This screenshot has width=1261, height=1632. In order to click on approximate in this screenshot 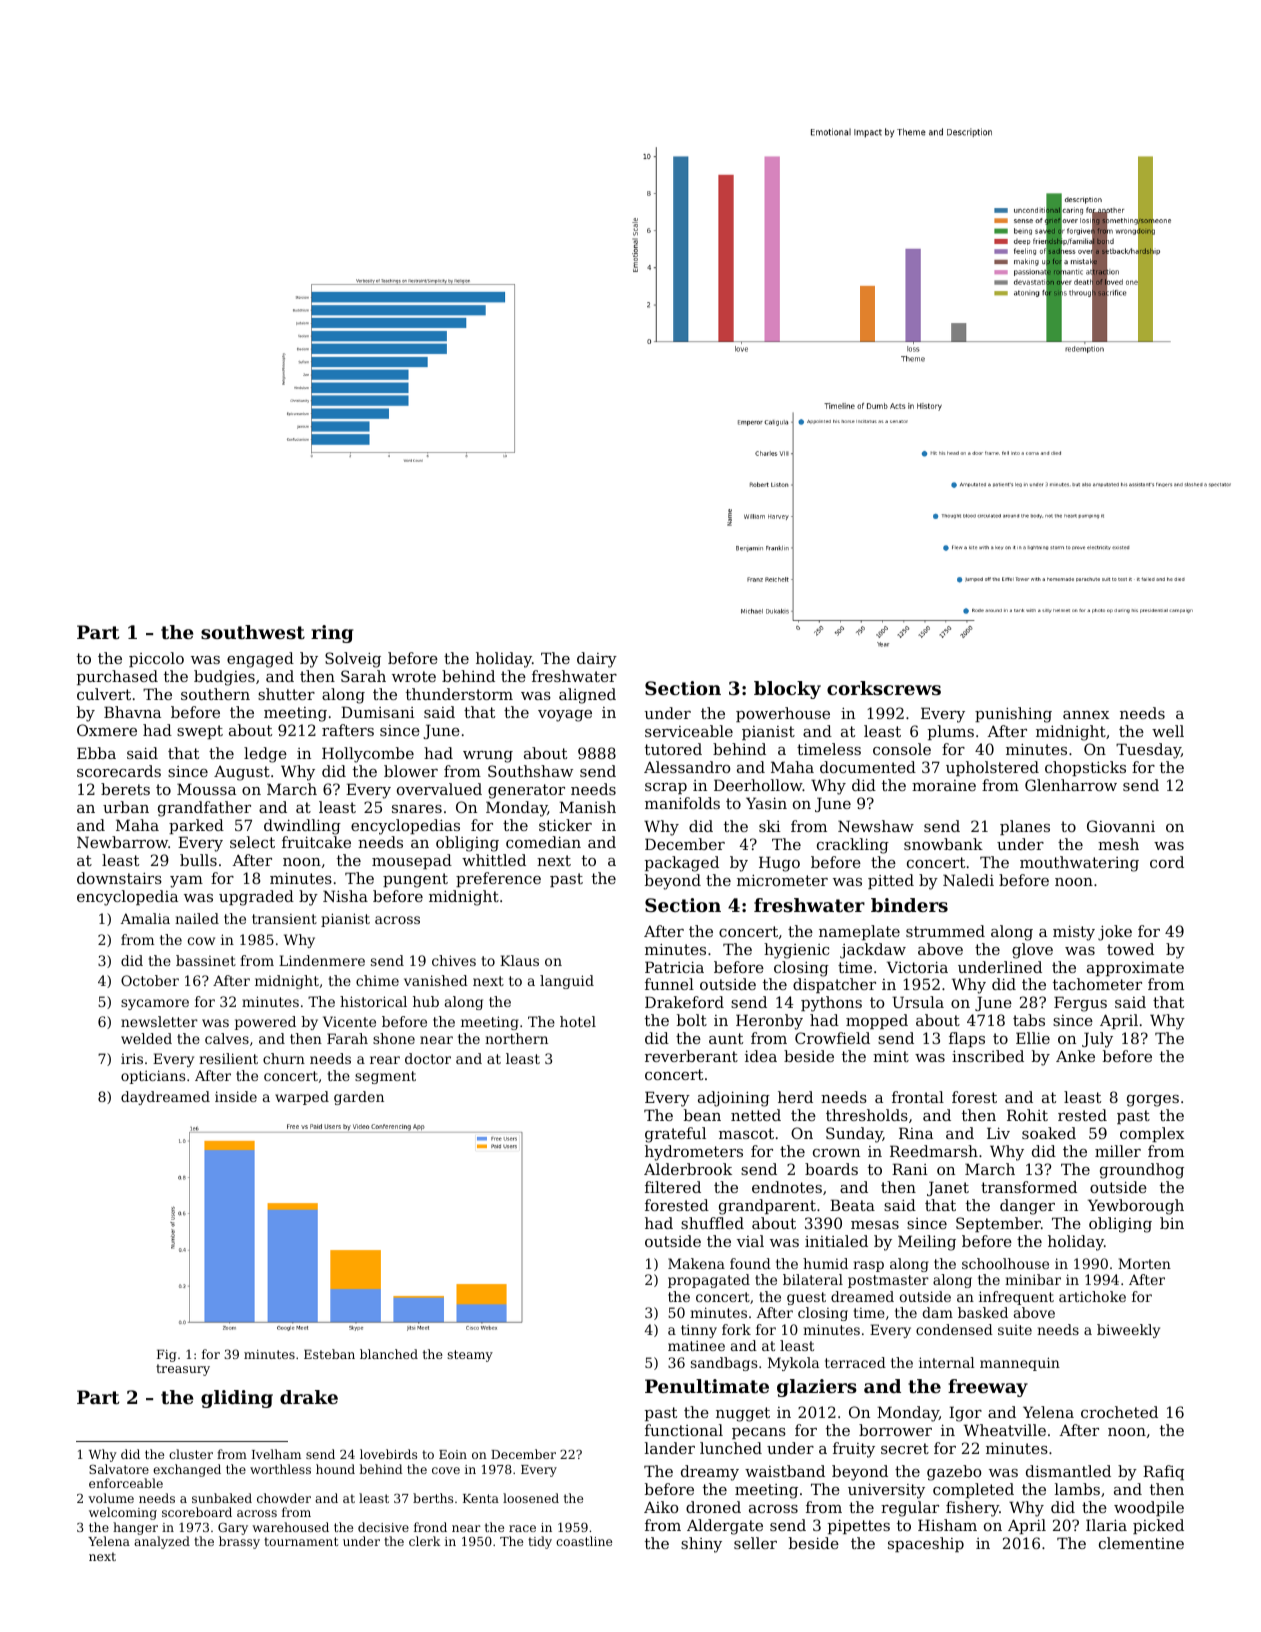, I will do `click(1135, 969)`.
